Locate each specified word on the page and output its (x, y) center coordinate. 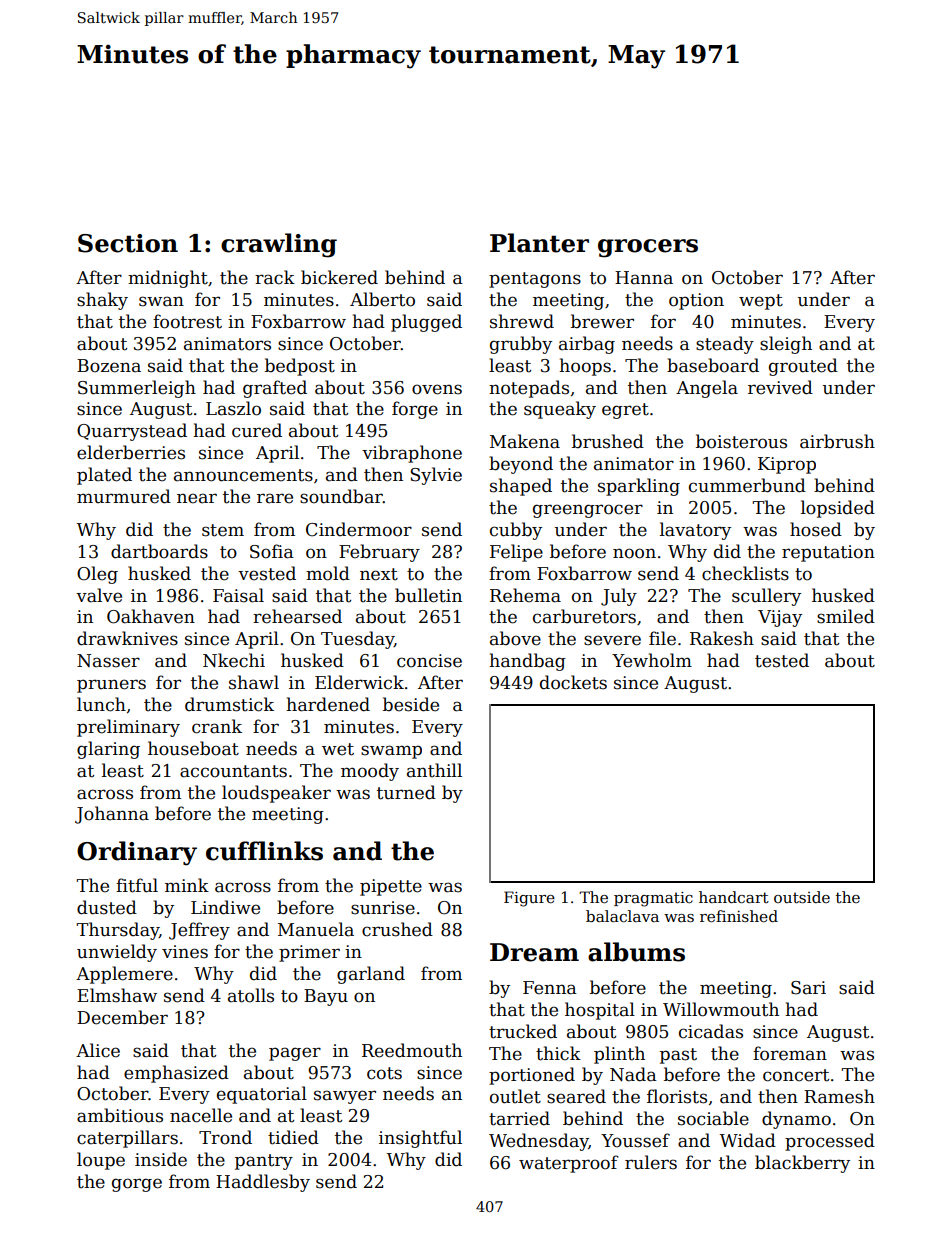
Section (128, 243)
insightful (420, 1139)
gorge (137, 1185)
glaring (108, 750)
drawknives (127, 638)
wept (761, 302)
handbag (527, 662)
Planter (539, 243)
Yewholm (652, 660)
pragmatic (653, 899)
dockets (573, 682)
